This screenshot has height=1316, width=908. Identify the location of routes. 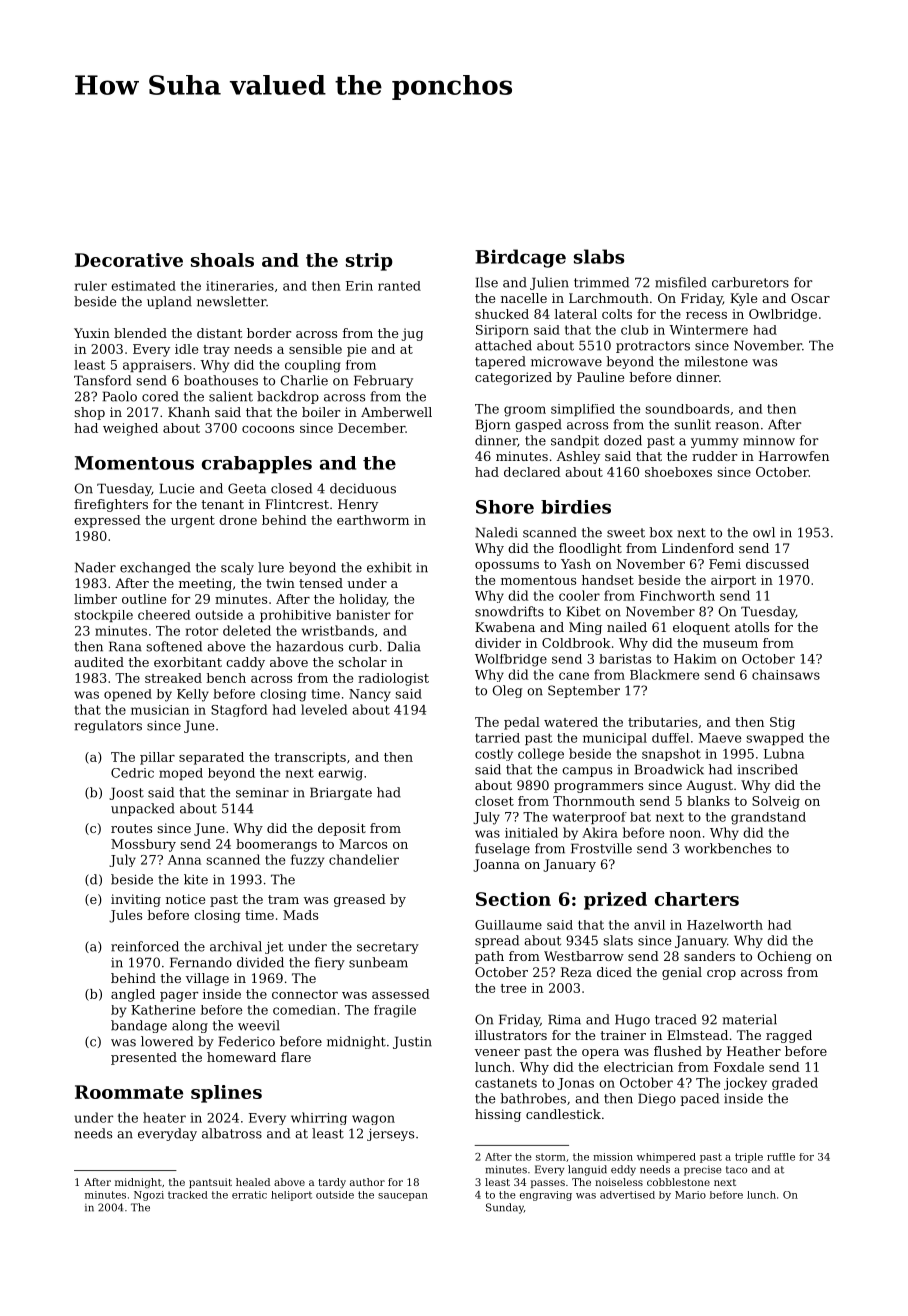
(131, 828).
